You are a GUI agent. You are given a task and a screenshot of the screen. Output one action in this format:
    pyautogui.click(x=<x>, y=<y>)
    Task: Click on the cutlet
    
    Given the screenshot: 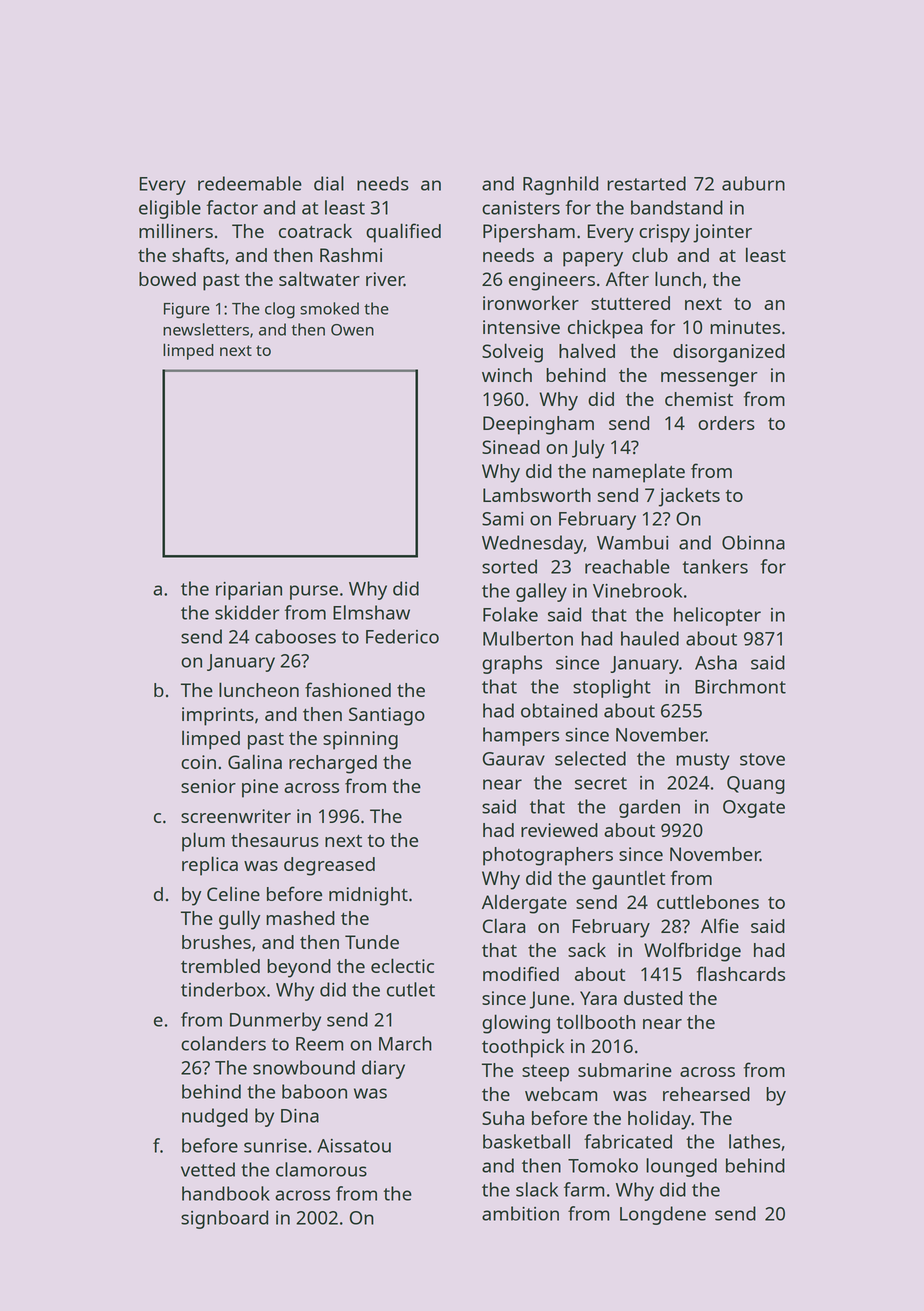 What is the action you would take?
    pyautogui.click(x=411, y=989)
